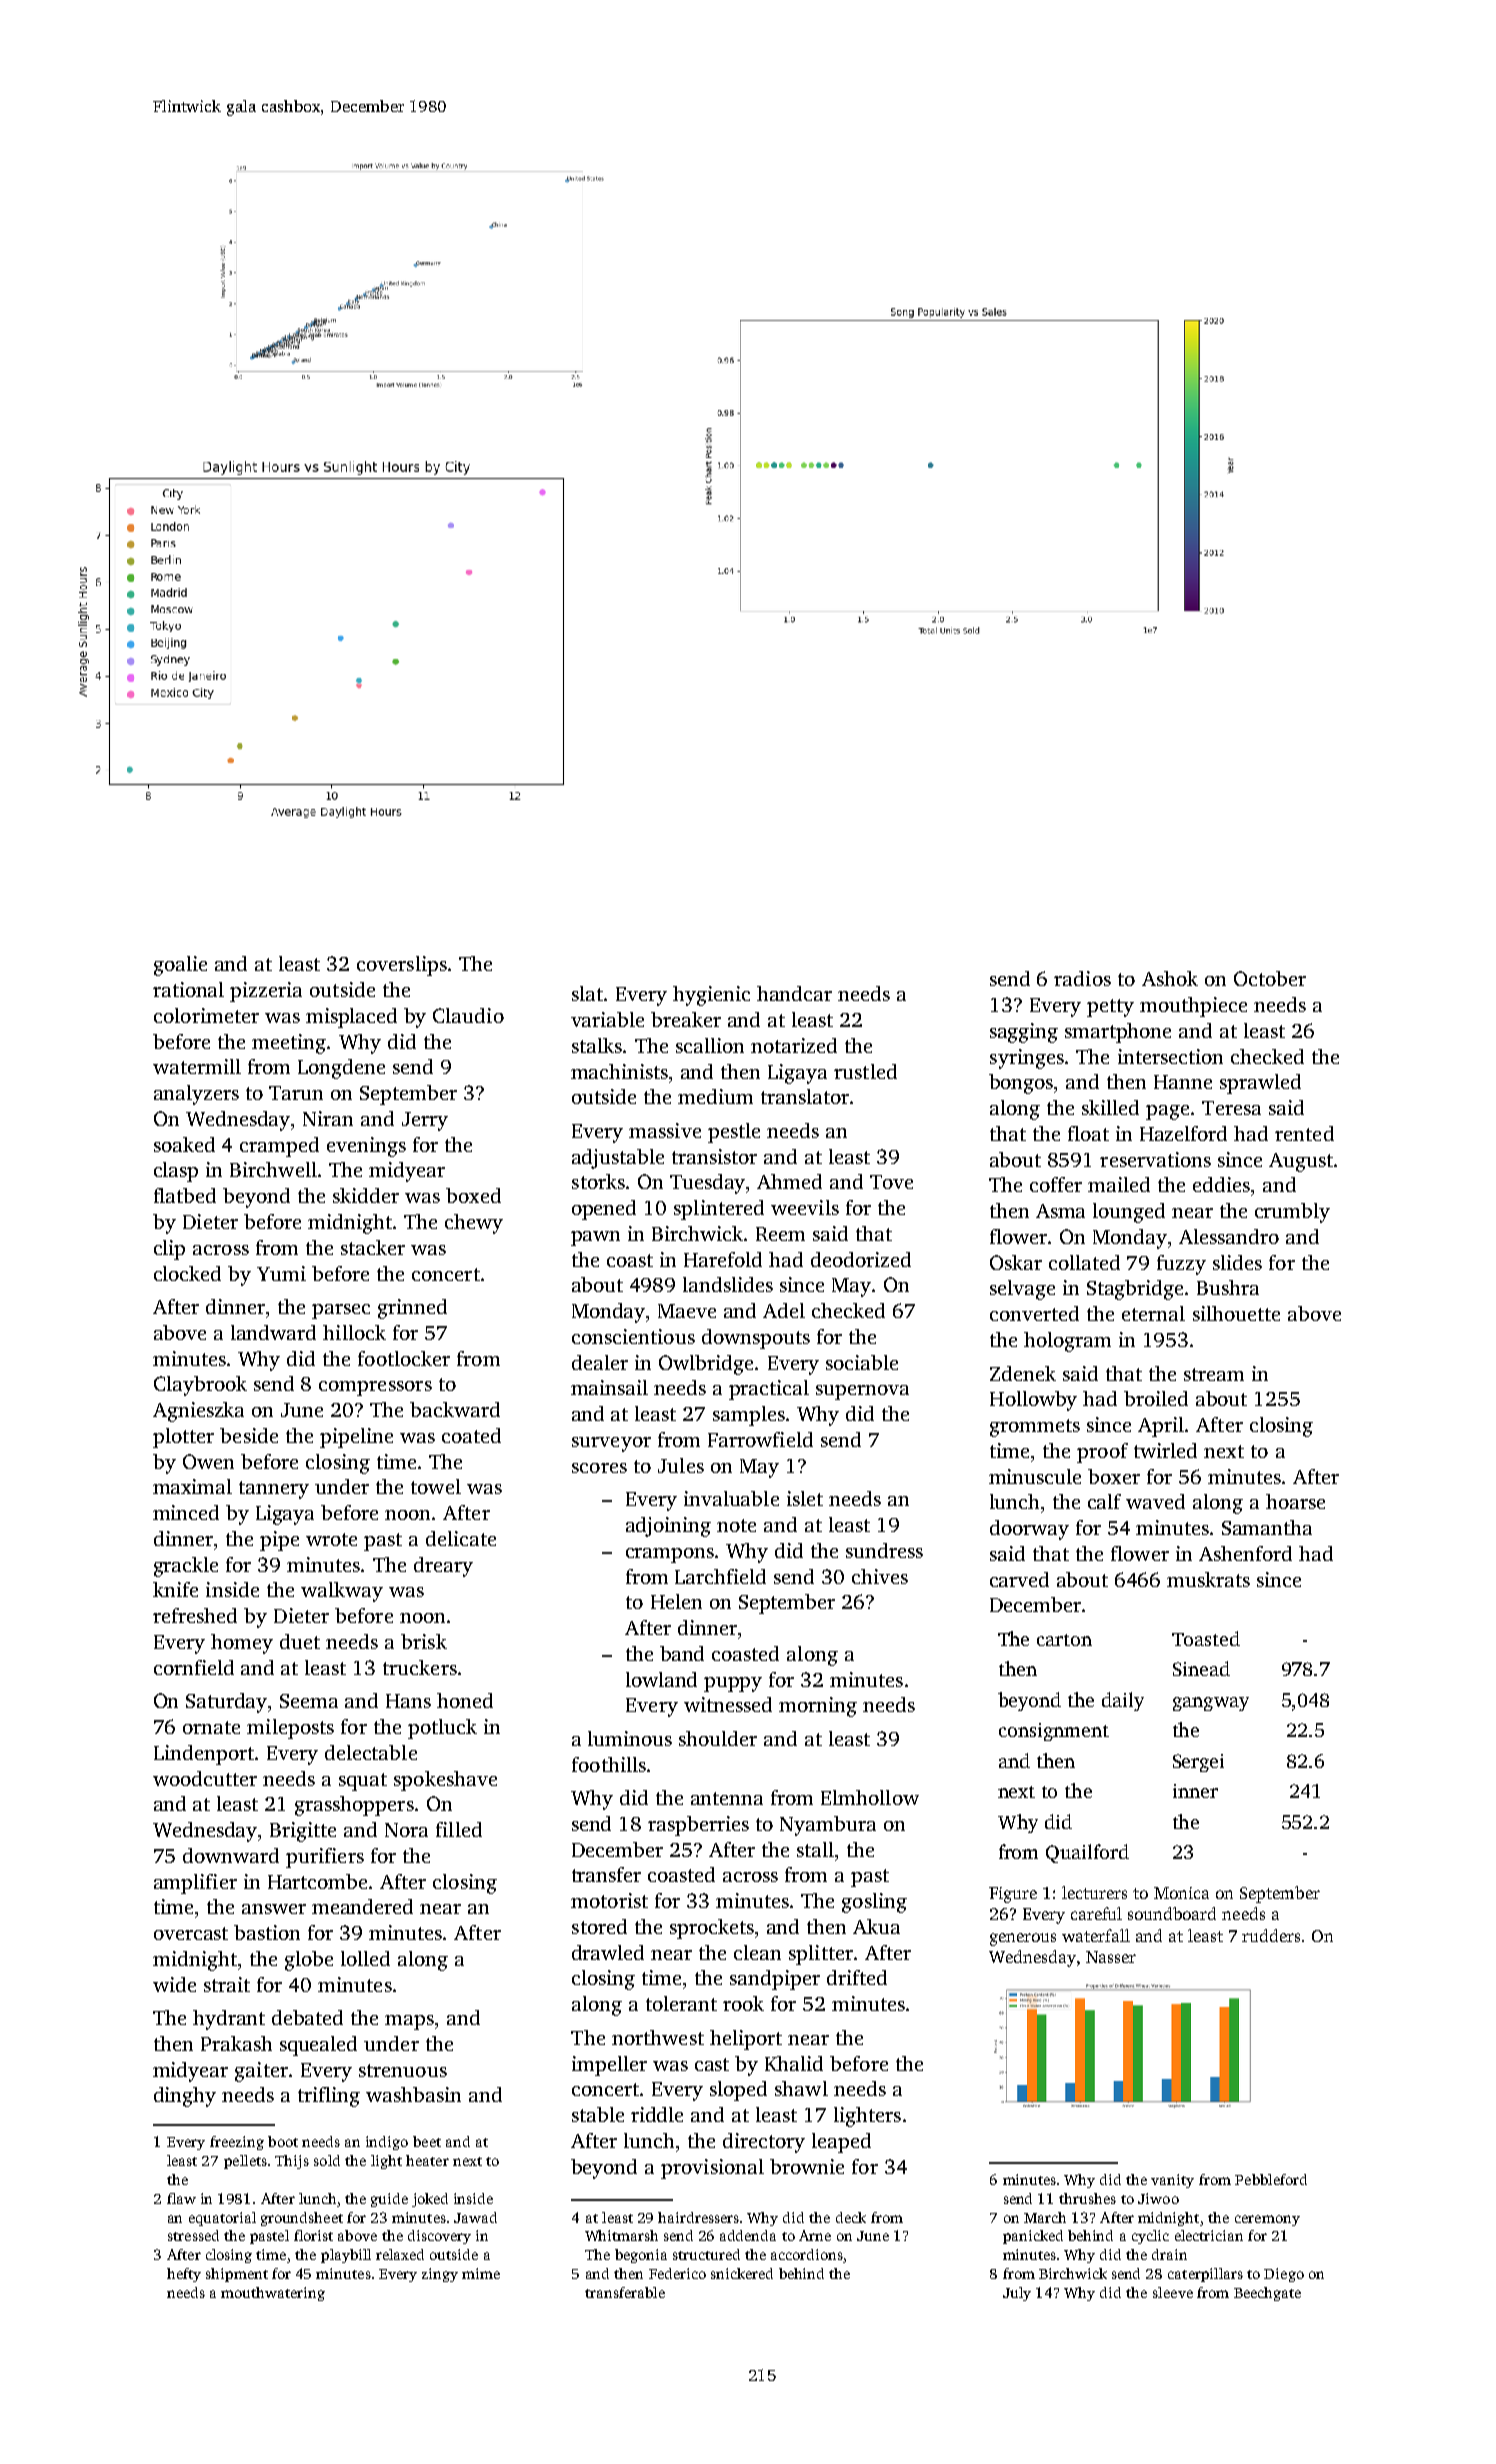 The image size is (1496, 2464). Describe the element at coordinates (237, 2275) in the screenshot. I see `shipment` at that location.
